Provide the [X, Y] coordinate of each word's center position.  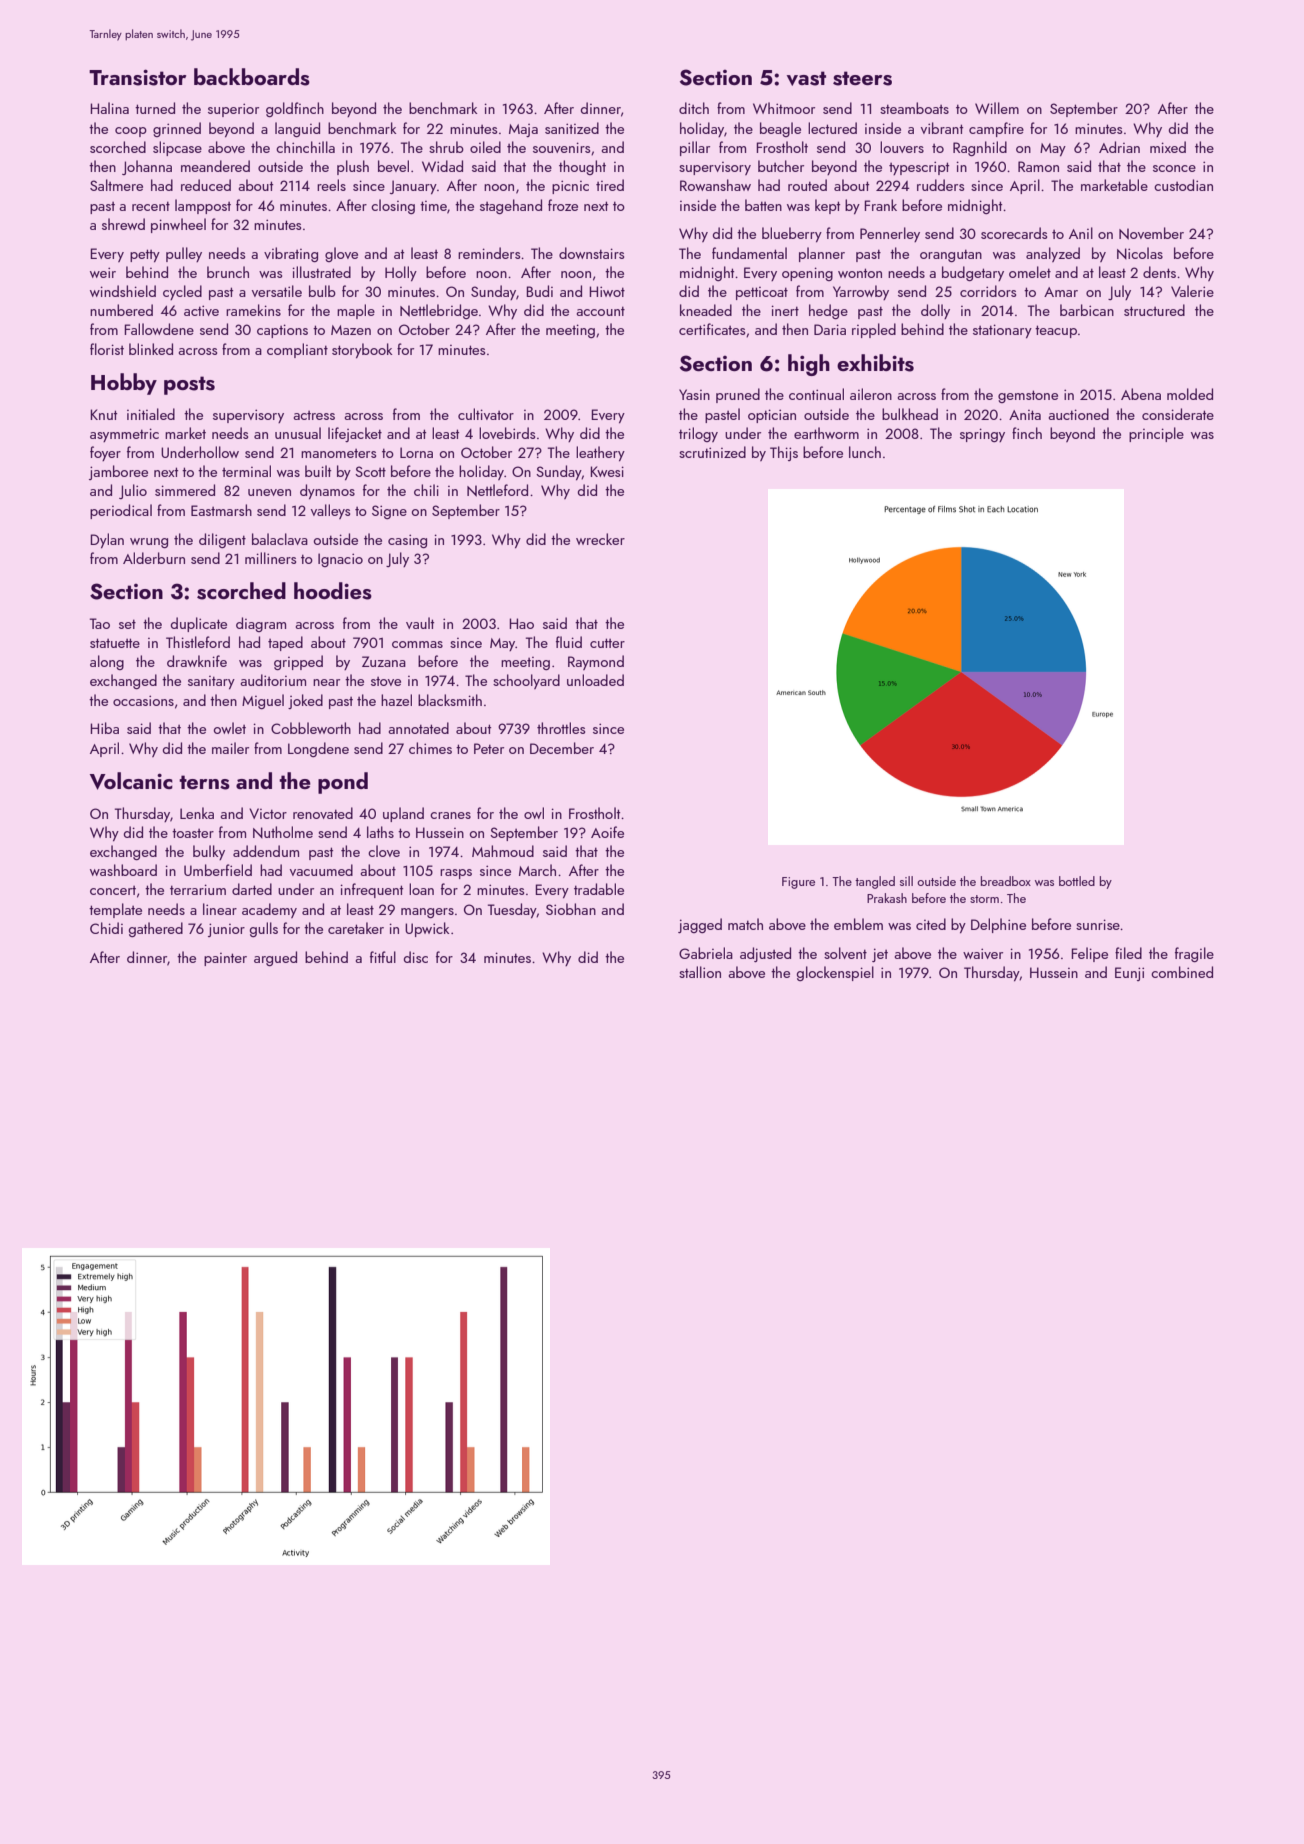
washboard [123, 870]
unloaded [595, 680]
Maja [523, 130]
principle [1156, 434]
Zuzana [384, 661]
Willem [997, 108]
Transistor [137, 77]
